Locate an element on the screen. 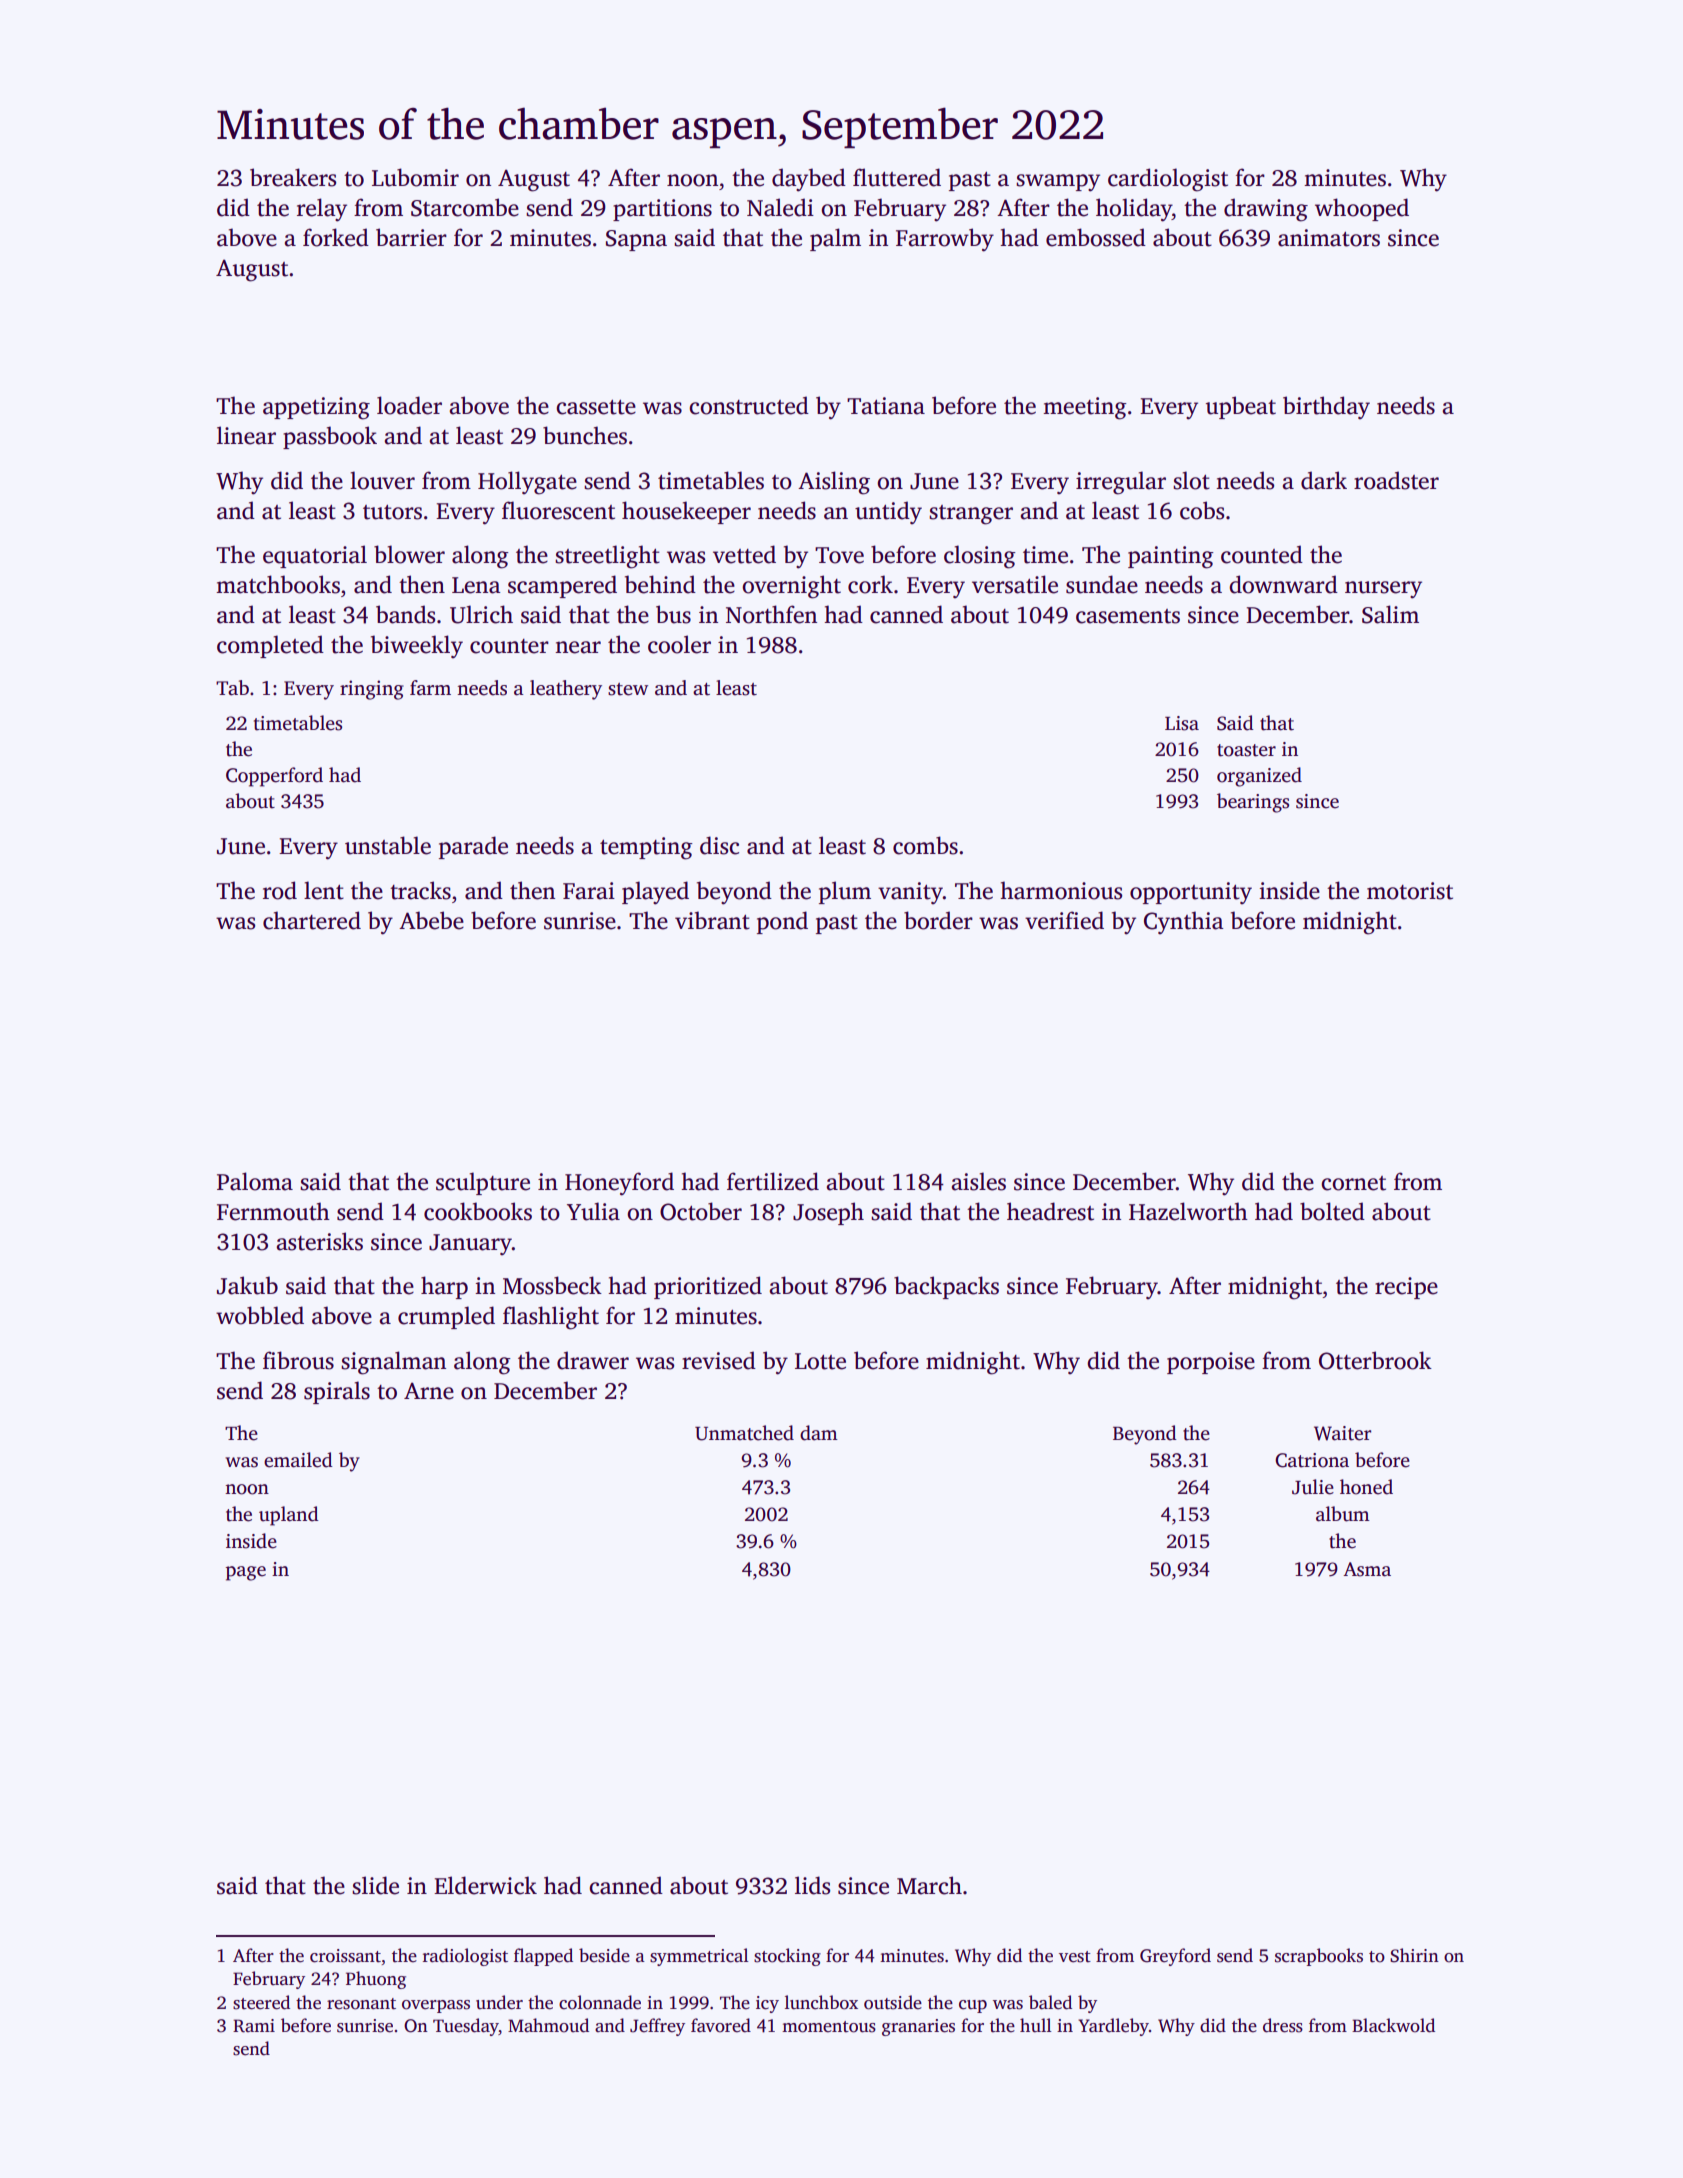 This screenshot has width=1683, height=2178. March is located at coordinates (929, 1885).
